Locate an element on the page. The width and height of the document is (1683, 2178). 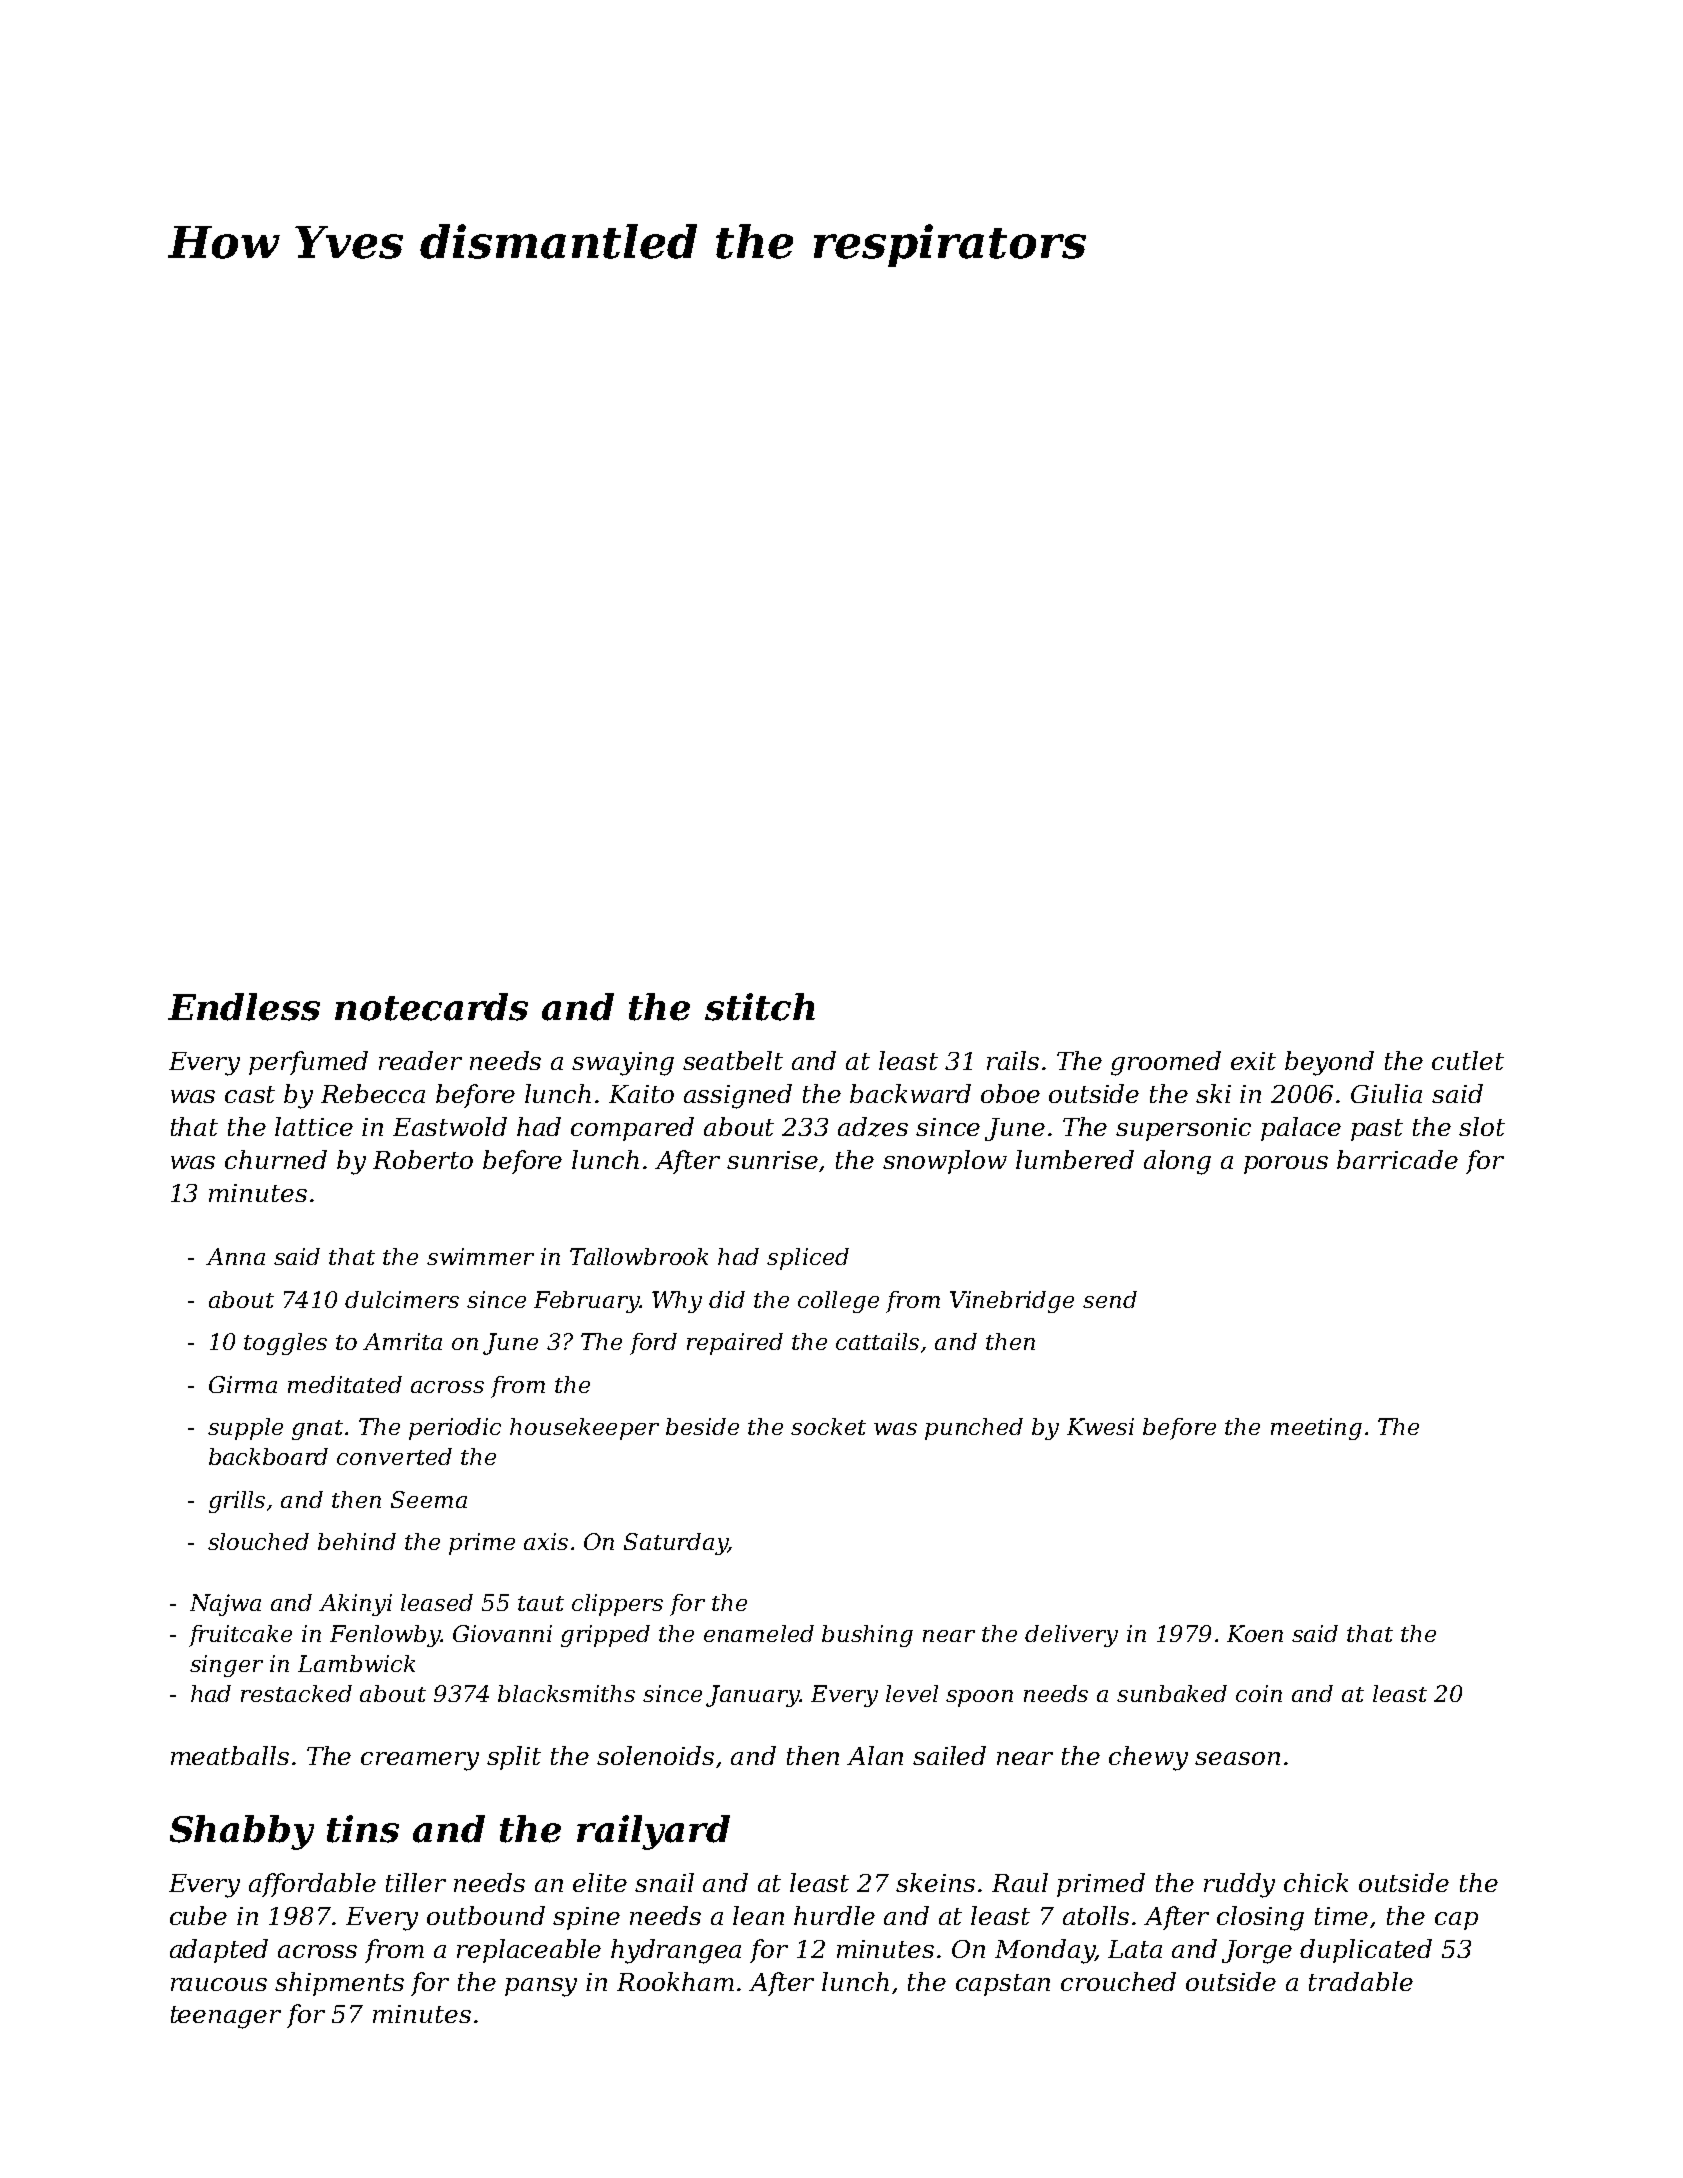
teenager is located at coordinates (226, 2017).
